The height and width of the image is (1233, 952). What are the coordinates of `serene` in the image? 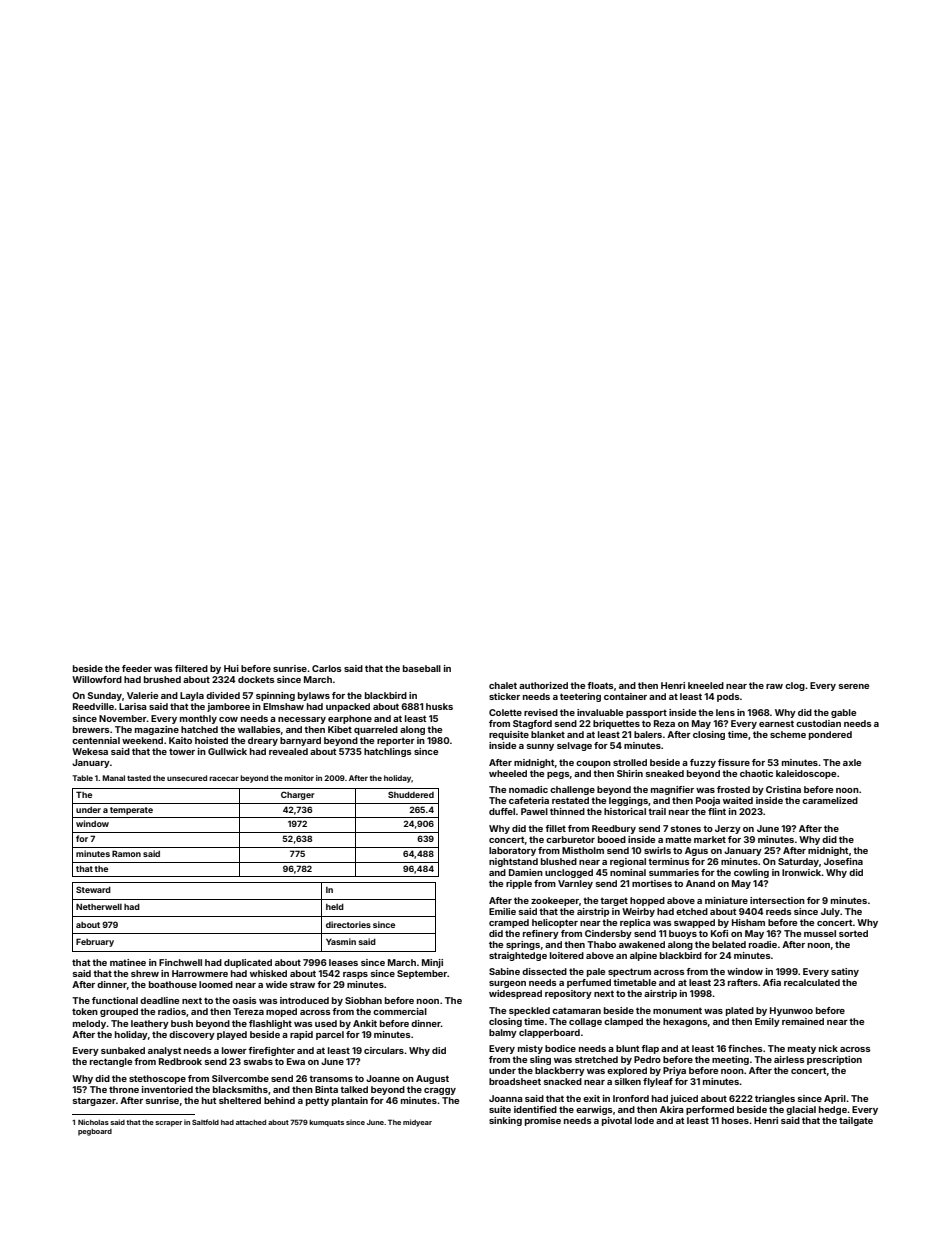 It's located at (854, 686).
